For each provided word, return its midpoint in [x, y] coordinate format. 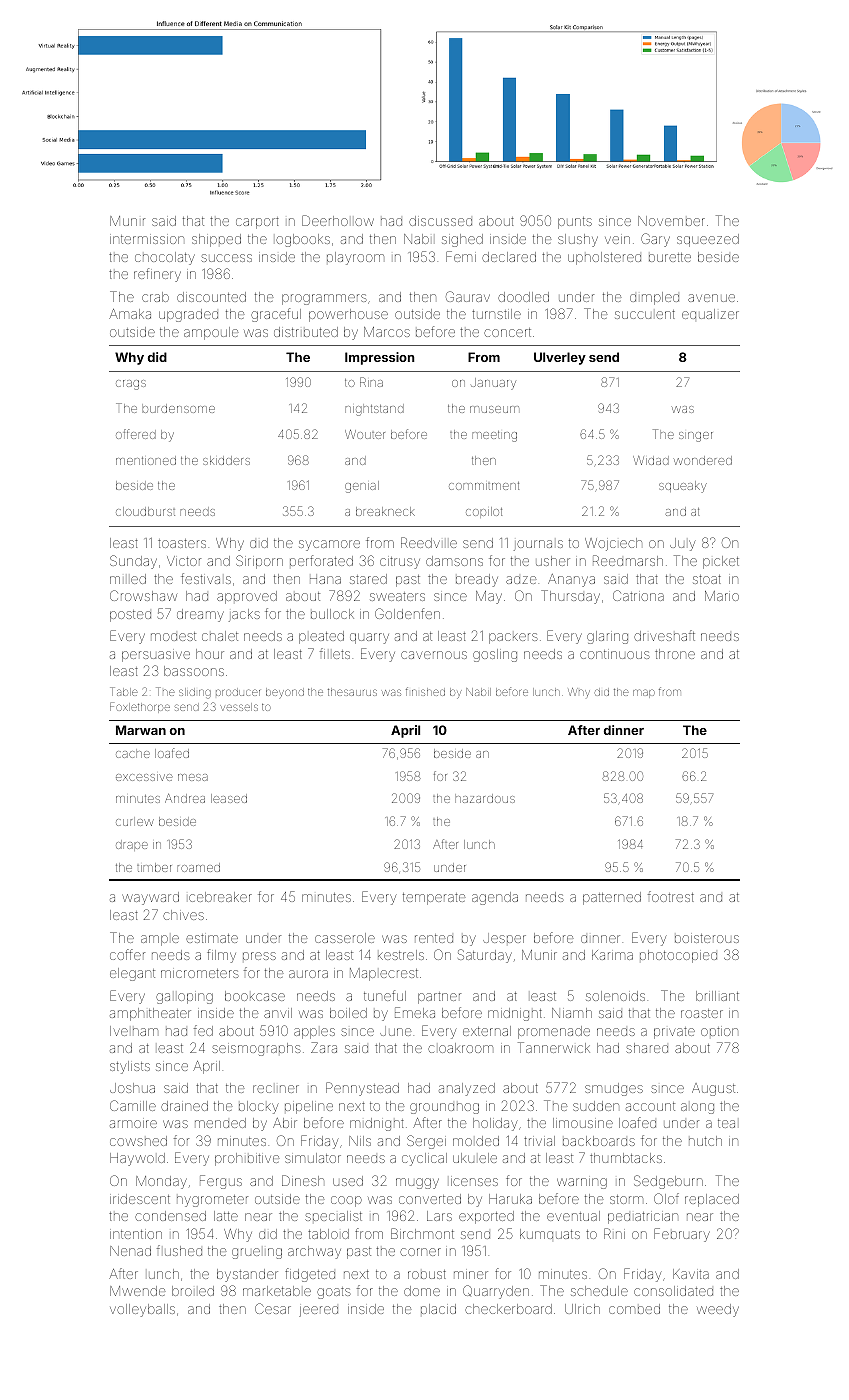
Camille [133, 1105]
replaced [712, 1200]
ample [160, 940]
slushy [578, 240]
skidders [226, 460]
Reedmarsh [628, 560]
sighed [462, 240]
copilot [484, 512]
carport [257, 223]
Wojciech [613, 544]
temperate [434, 899]
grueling [257, 1253]
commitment [484, 486]
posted [130, 616]
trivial [539, 1141]
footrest [671, 896]
